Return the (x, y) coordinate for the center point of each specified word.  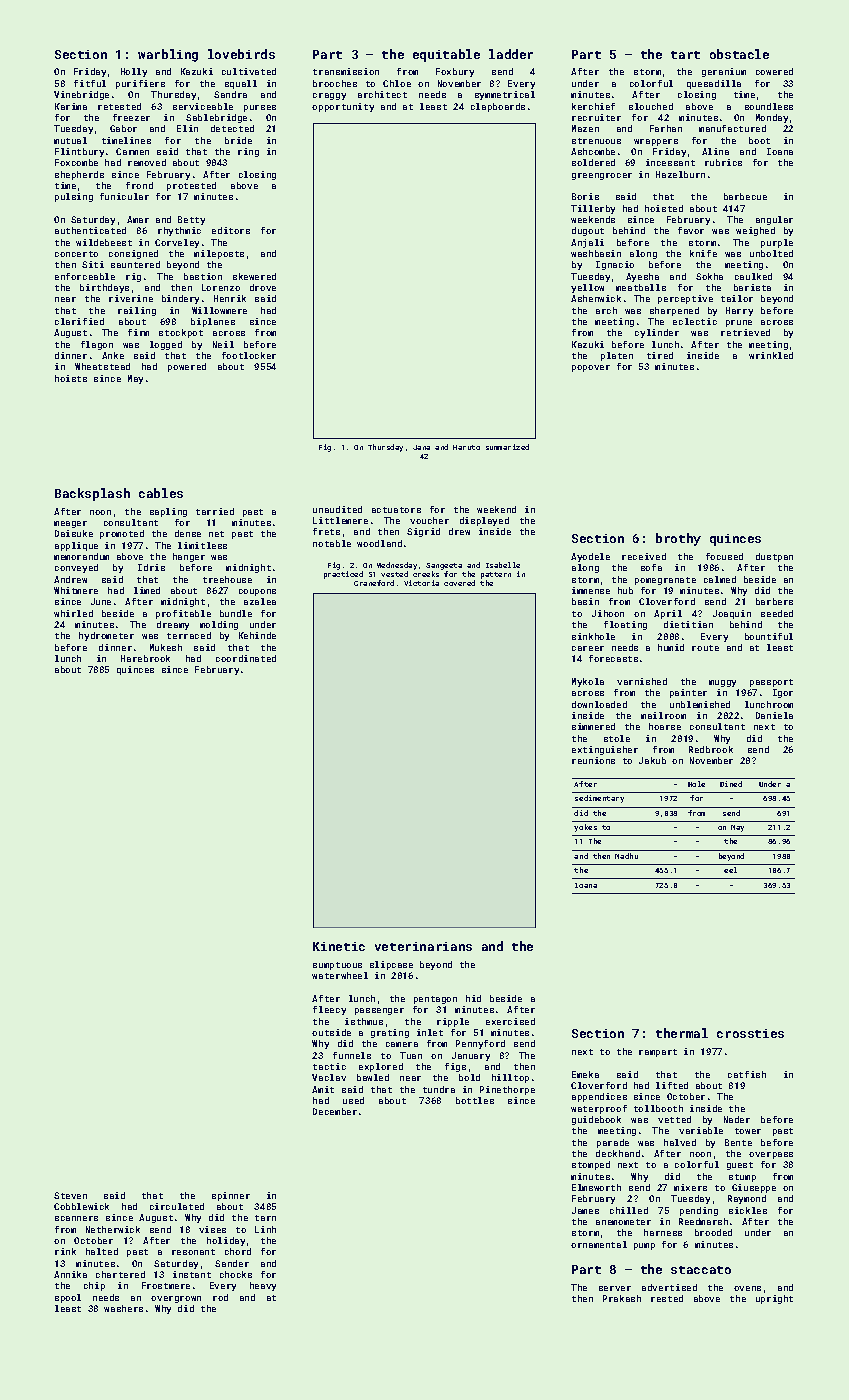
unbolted (771, 253)
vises (212, 1229)
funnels (352, 1055)
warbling (168, 55)
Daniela (774, 715)
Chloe (397, 83)
